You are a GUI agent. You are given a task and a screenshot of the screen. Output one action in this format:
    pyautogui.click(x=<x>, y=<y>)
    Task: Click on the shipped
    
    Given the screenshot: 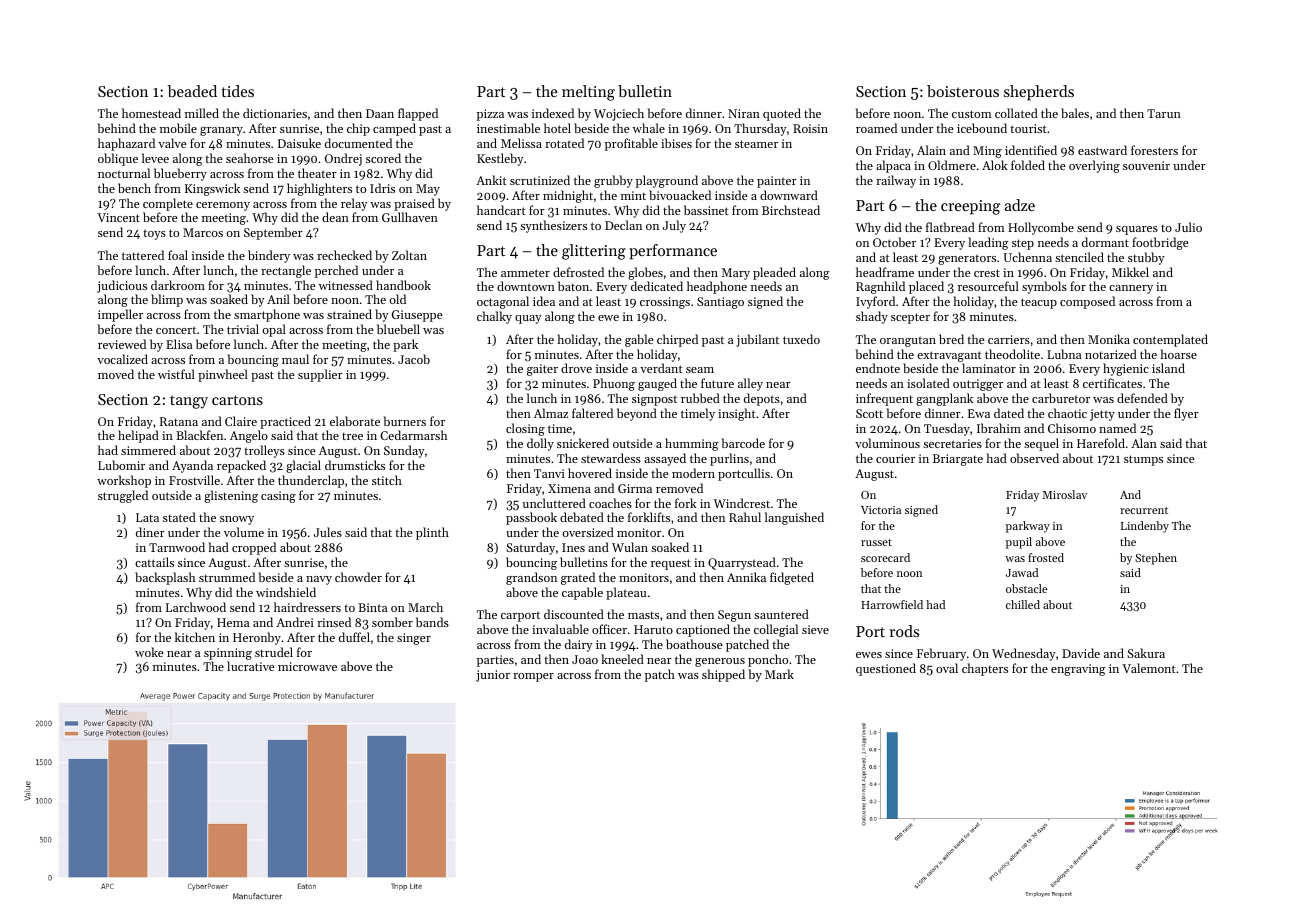 What is the action you would take?
    pyautogui.click(x=723, y=675)
